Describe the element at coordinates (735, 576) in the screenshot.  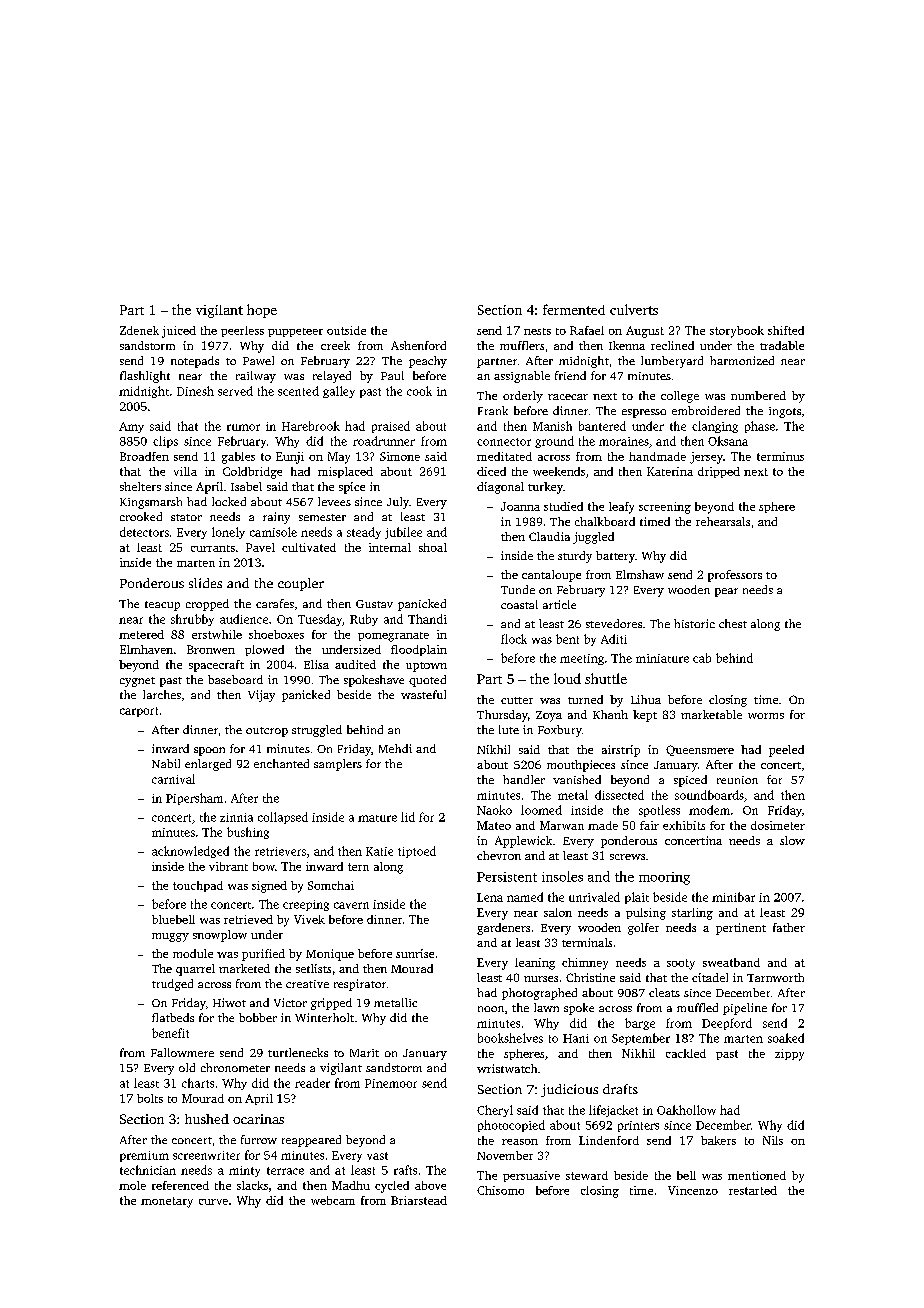
I see `professors` at that location.
